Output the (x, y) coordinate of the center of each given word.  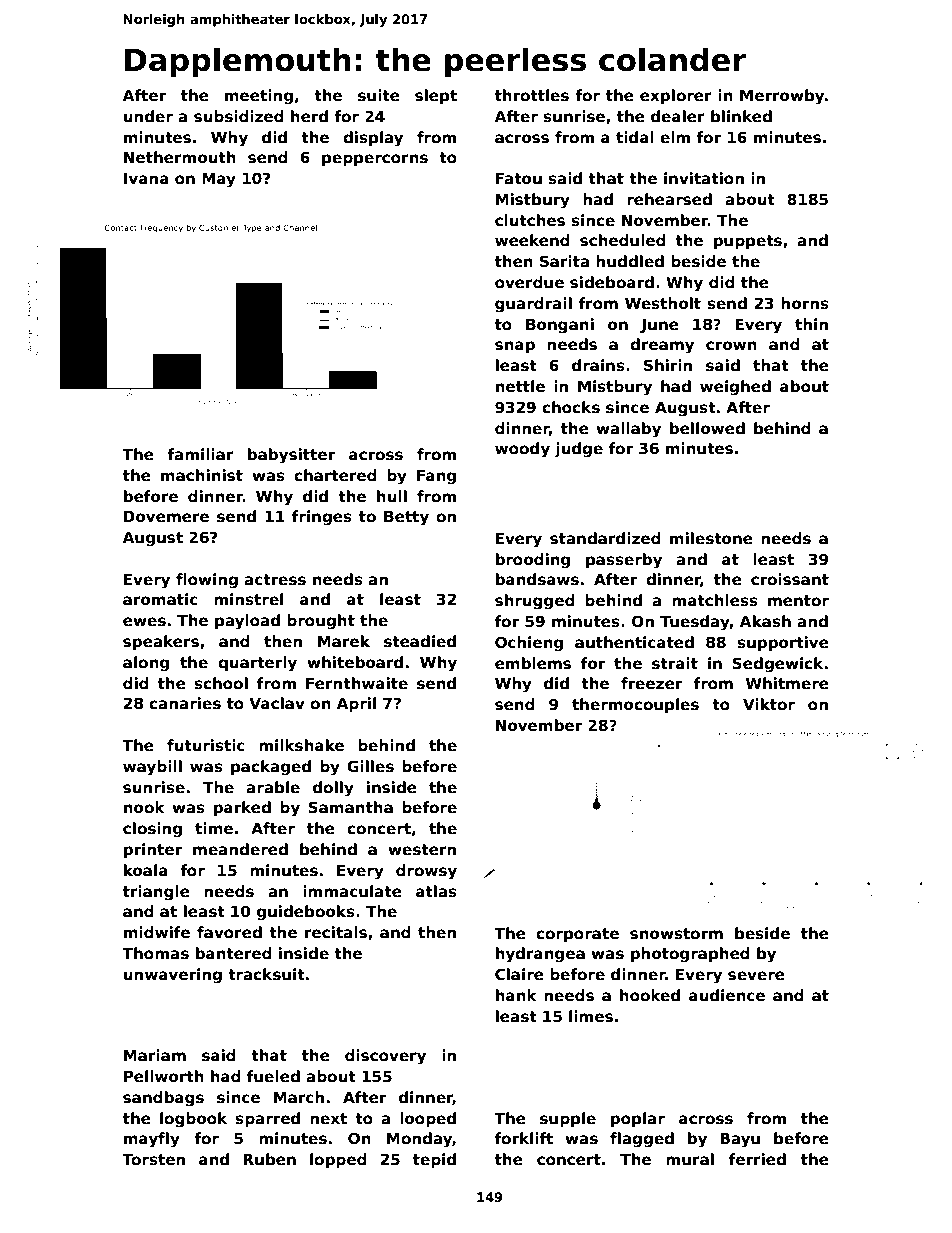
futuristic (206, 745)
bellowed (707, 428)
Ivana (146, 178)
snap (515, 347)
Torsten (153, 1160)
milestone (711, 538)
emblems (533, 663)
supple (568, 1119)
